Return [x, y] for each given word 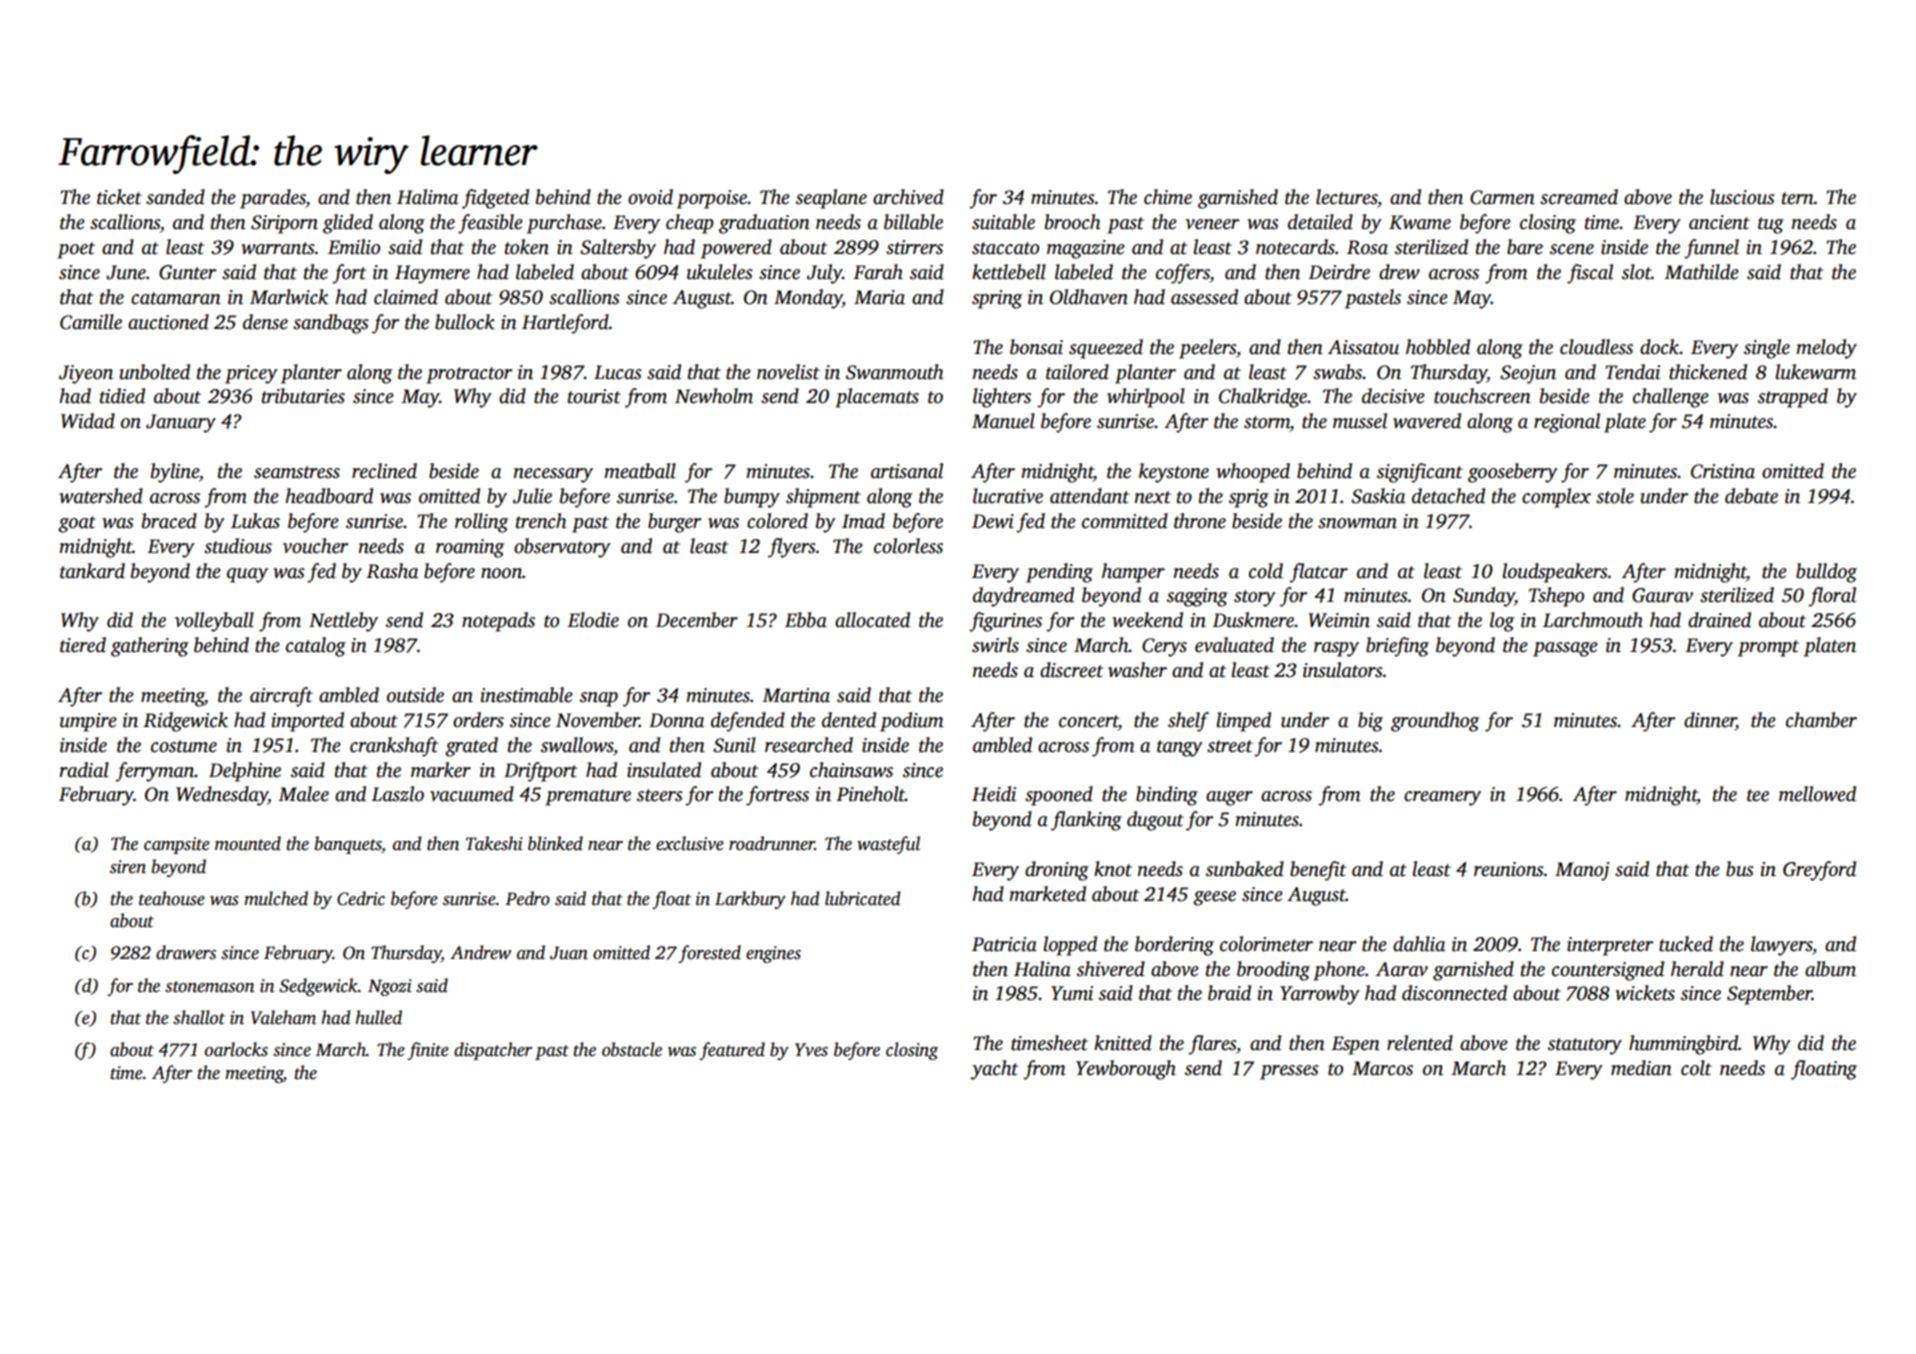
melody [1826, 349]
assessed [1204, 297]
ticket [119, 197]
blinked [555, 843]
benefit [1318, 871]
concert [1089, 722]
